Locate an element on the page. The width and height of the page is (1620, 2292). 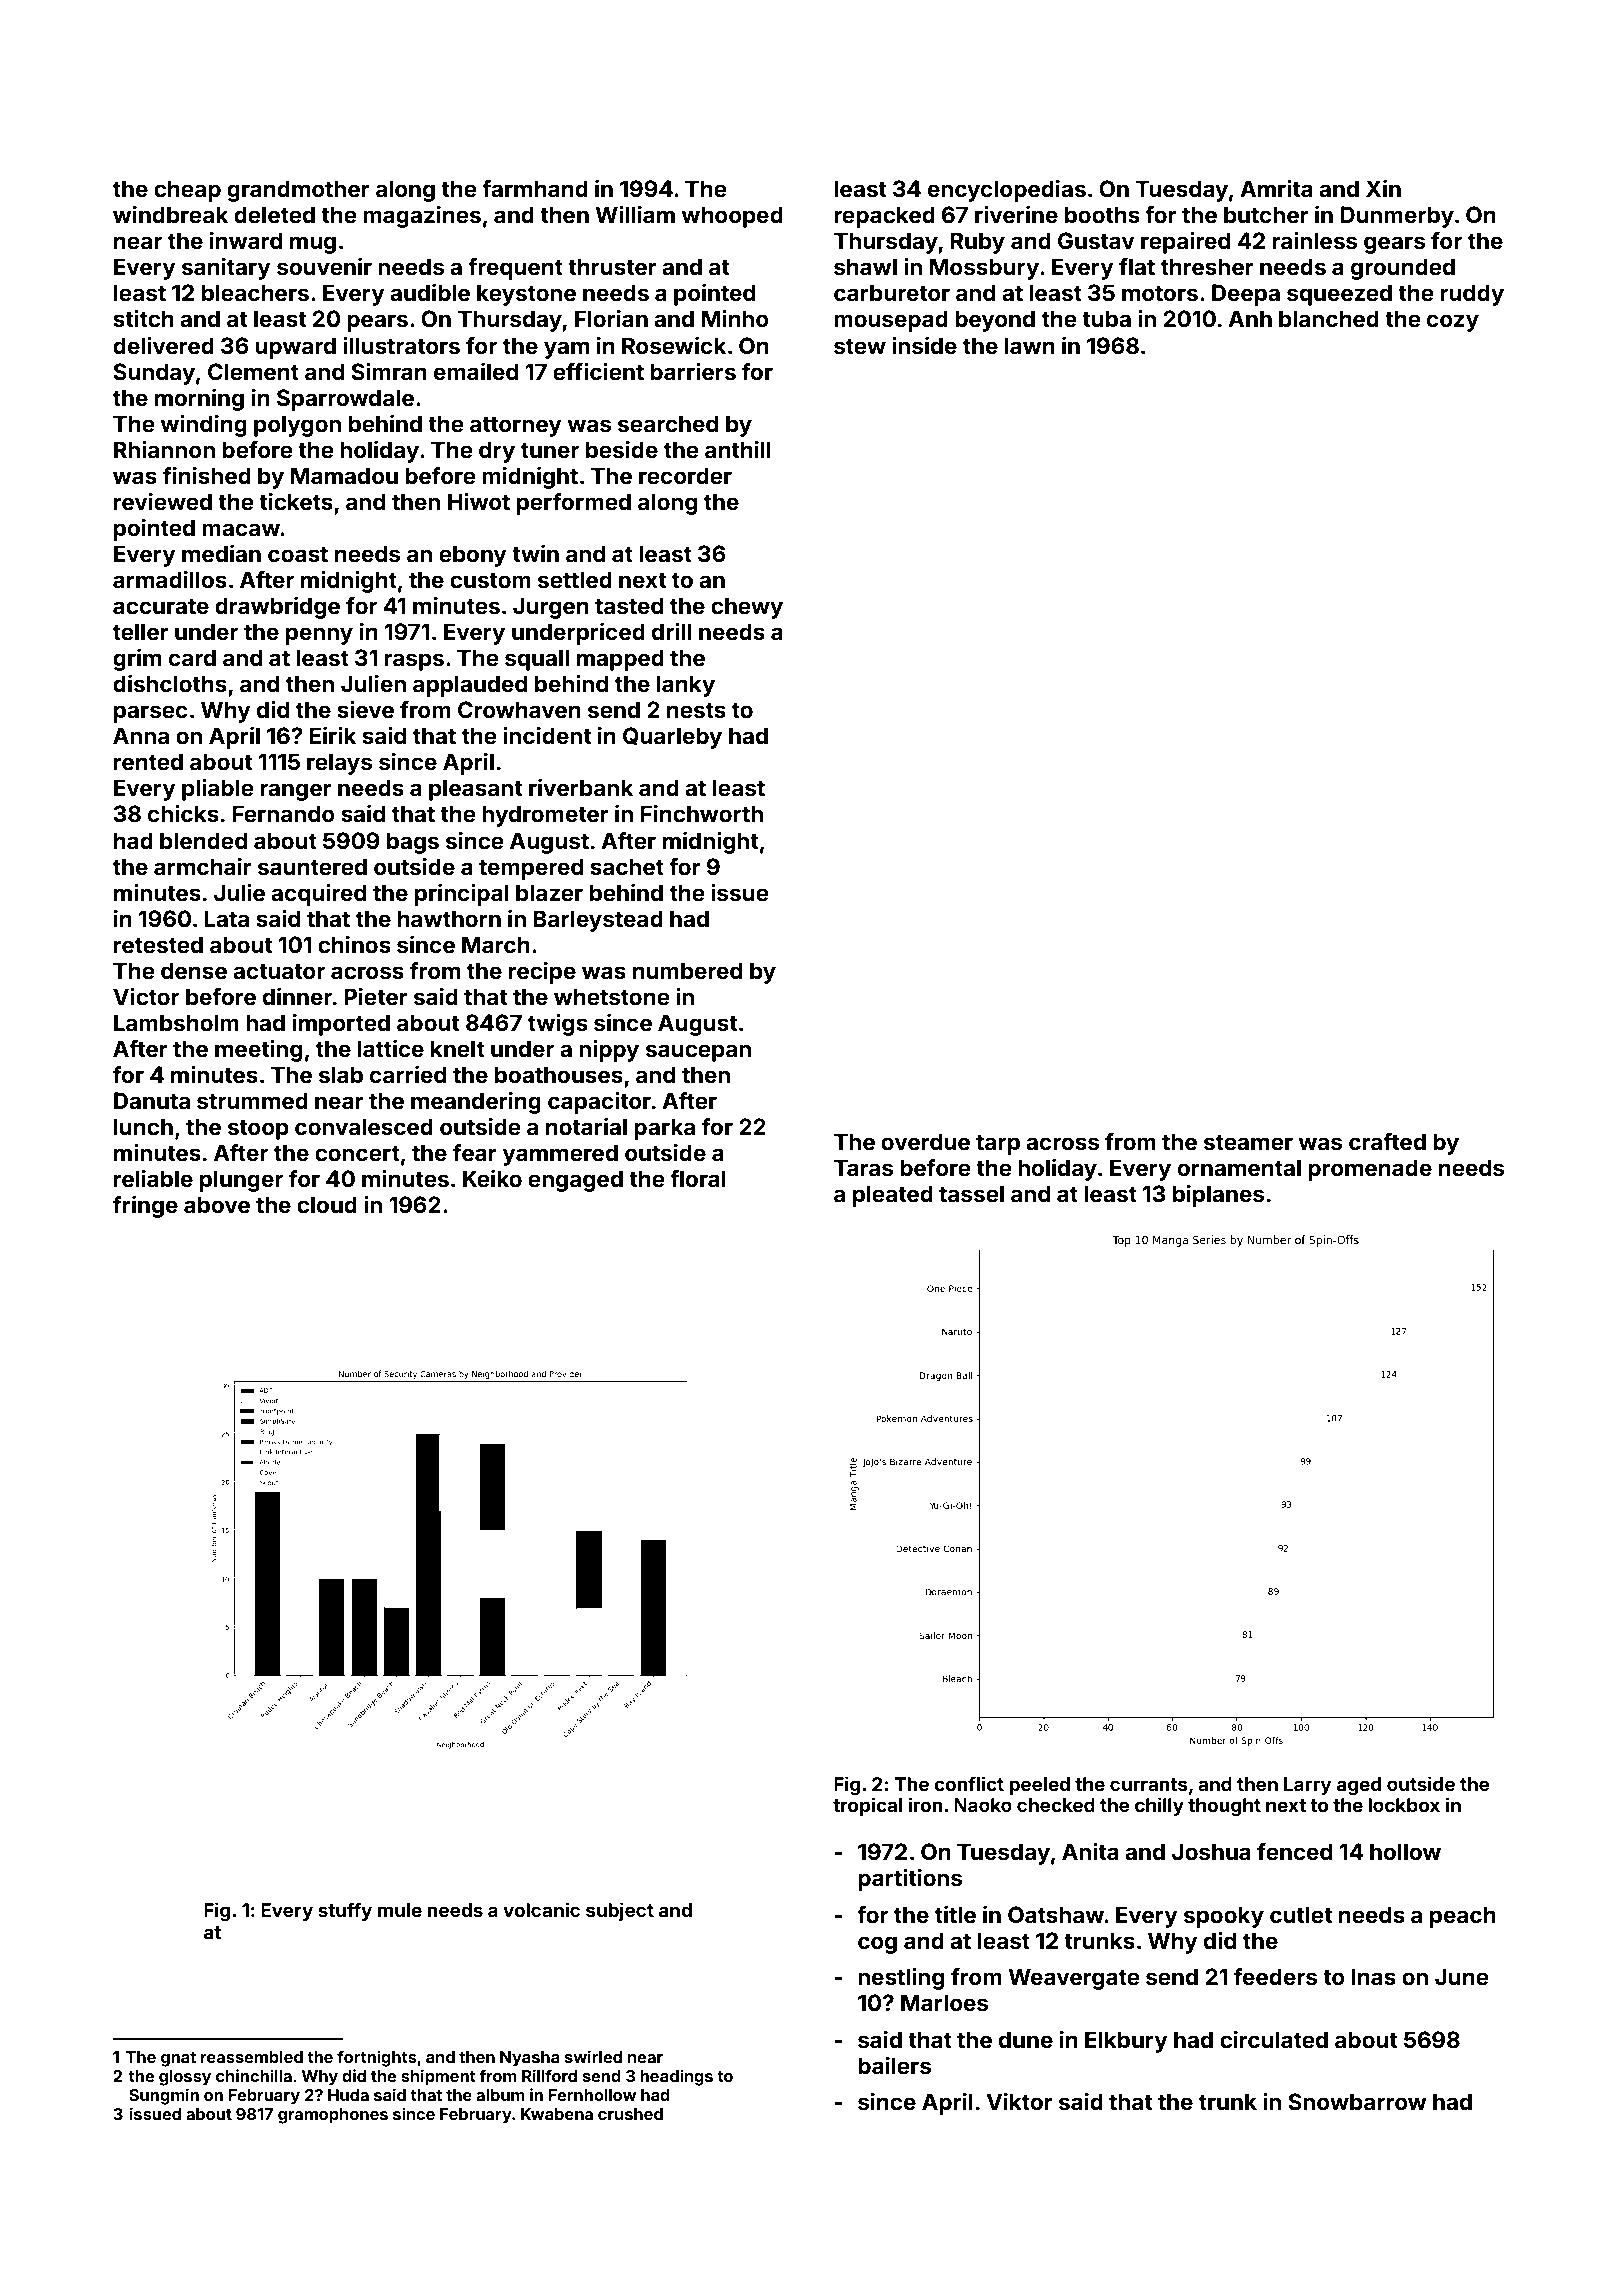
conflict is located at coordinates (969, 1783).
